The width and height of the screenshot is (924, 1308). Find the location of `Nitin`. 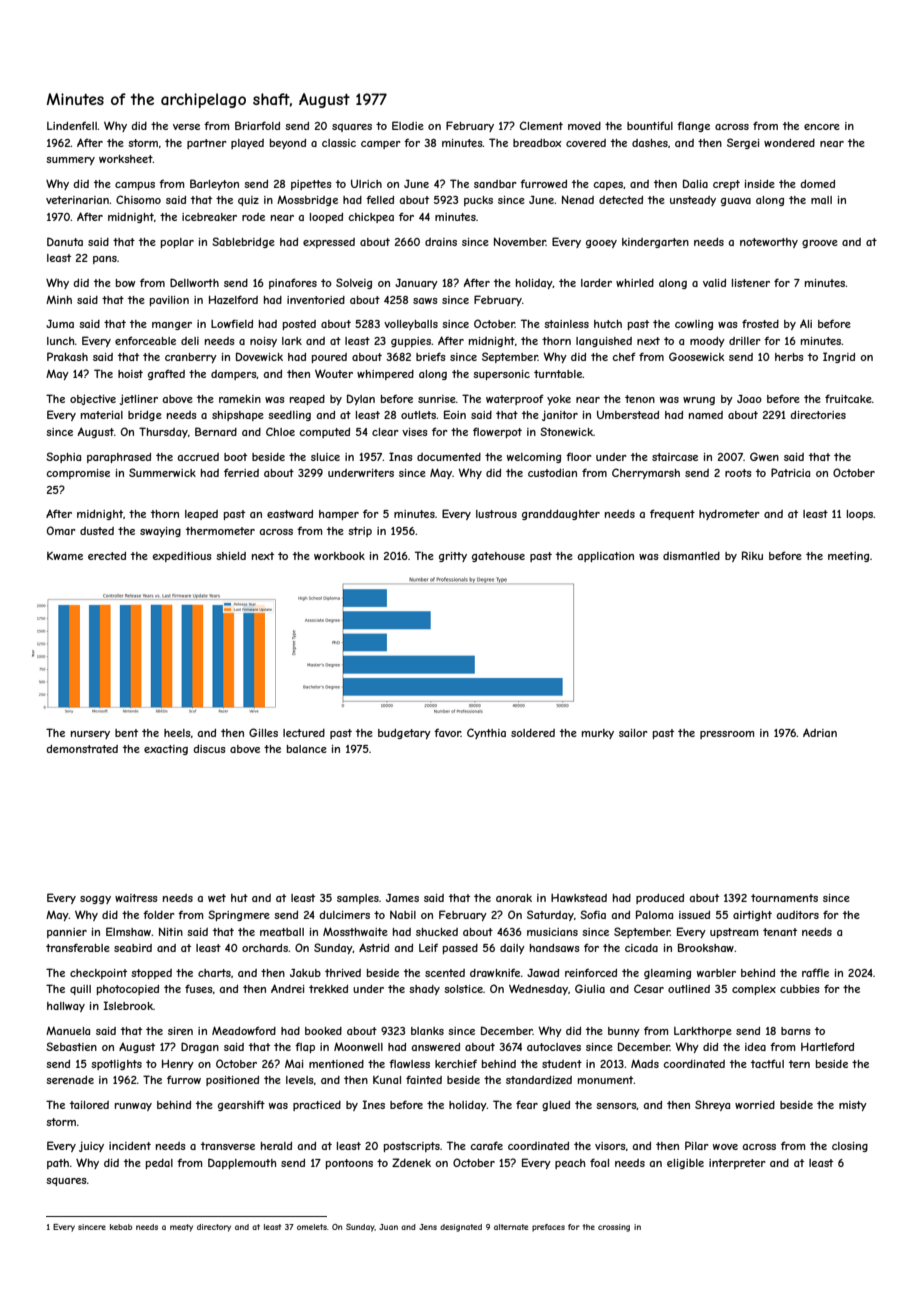

Nitin is located at coordinates (171, 931).
